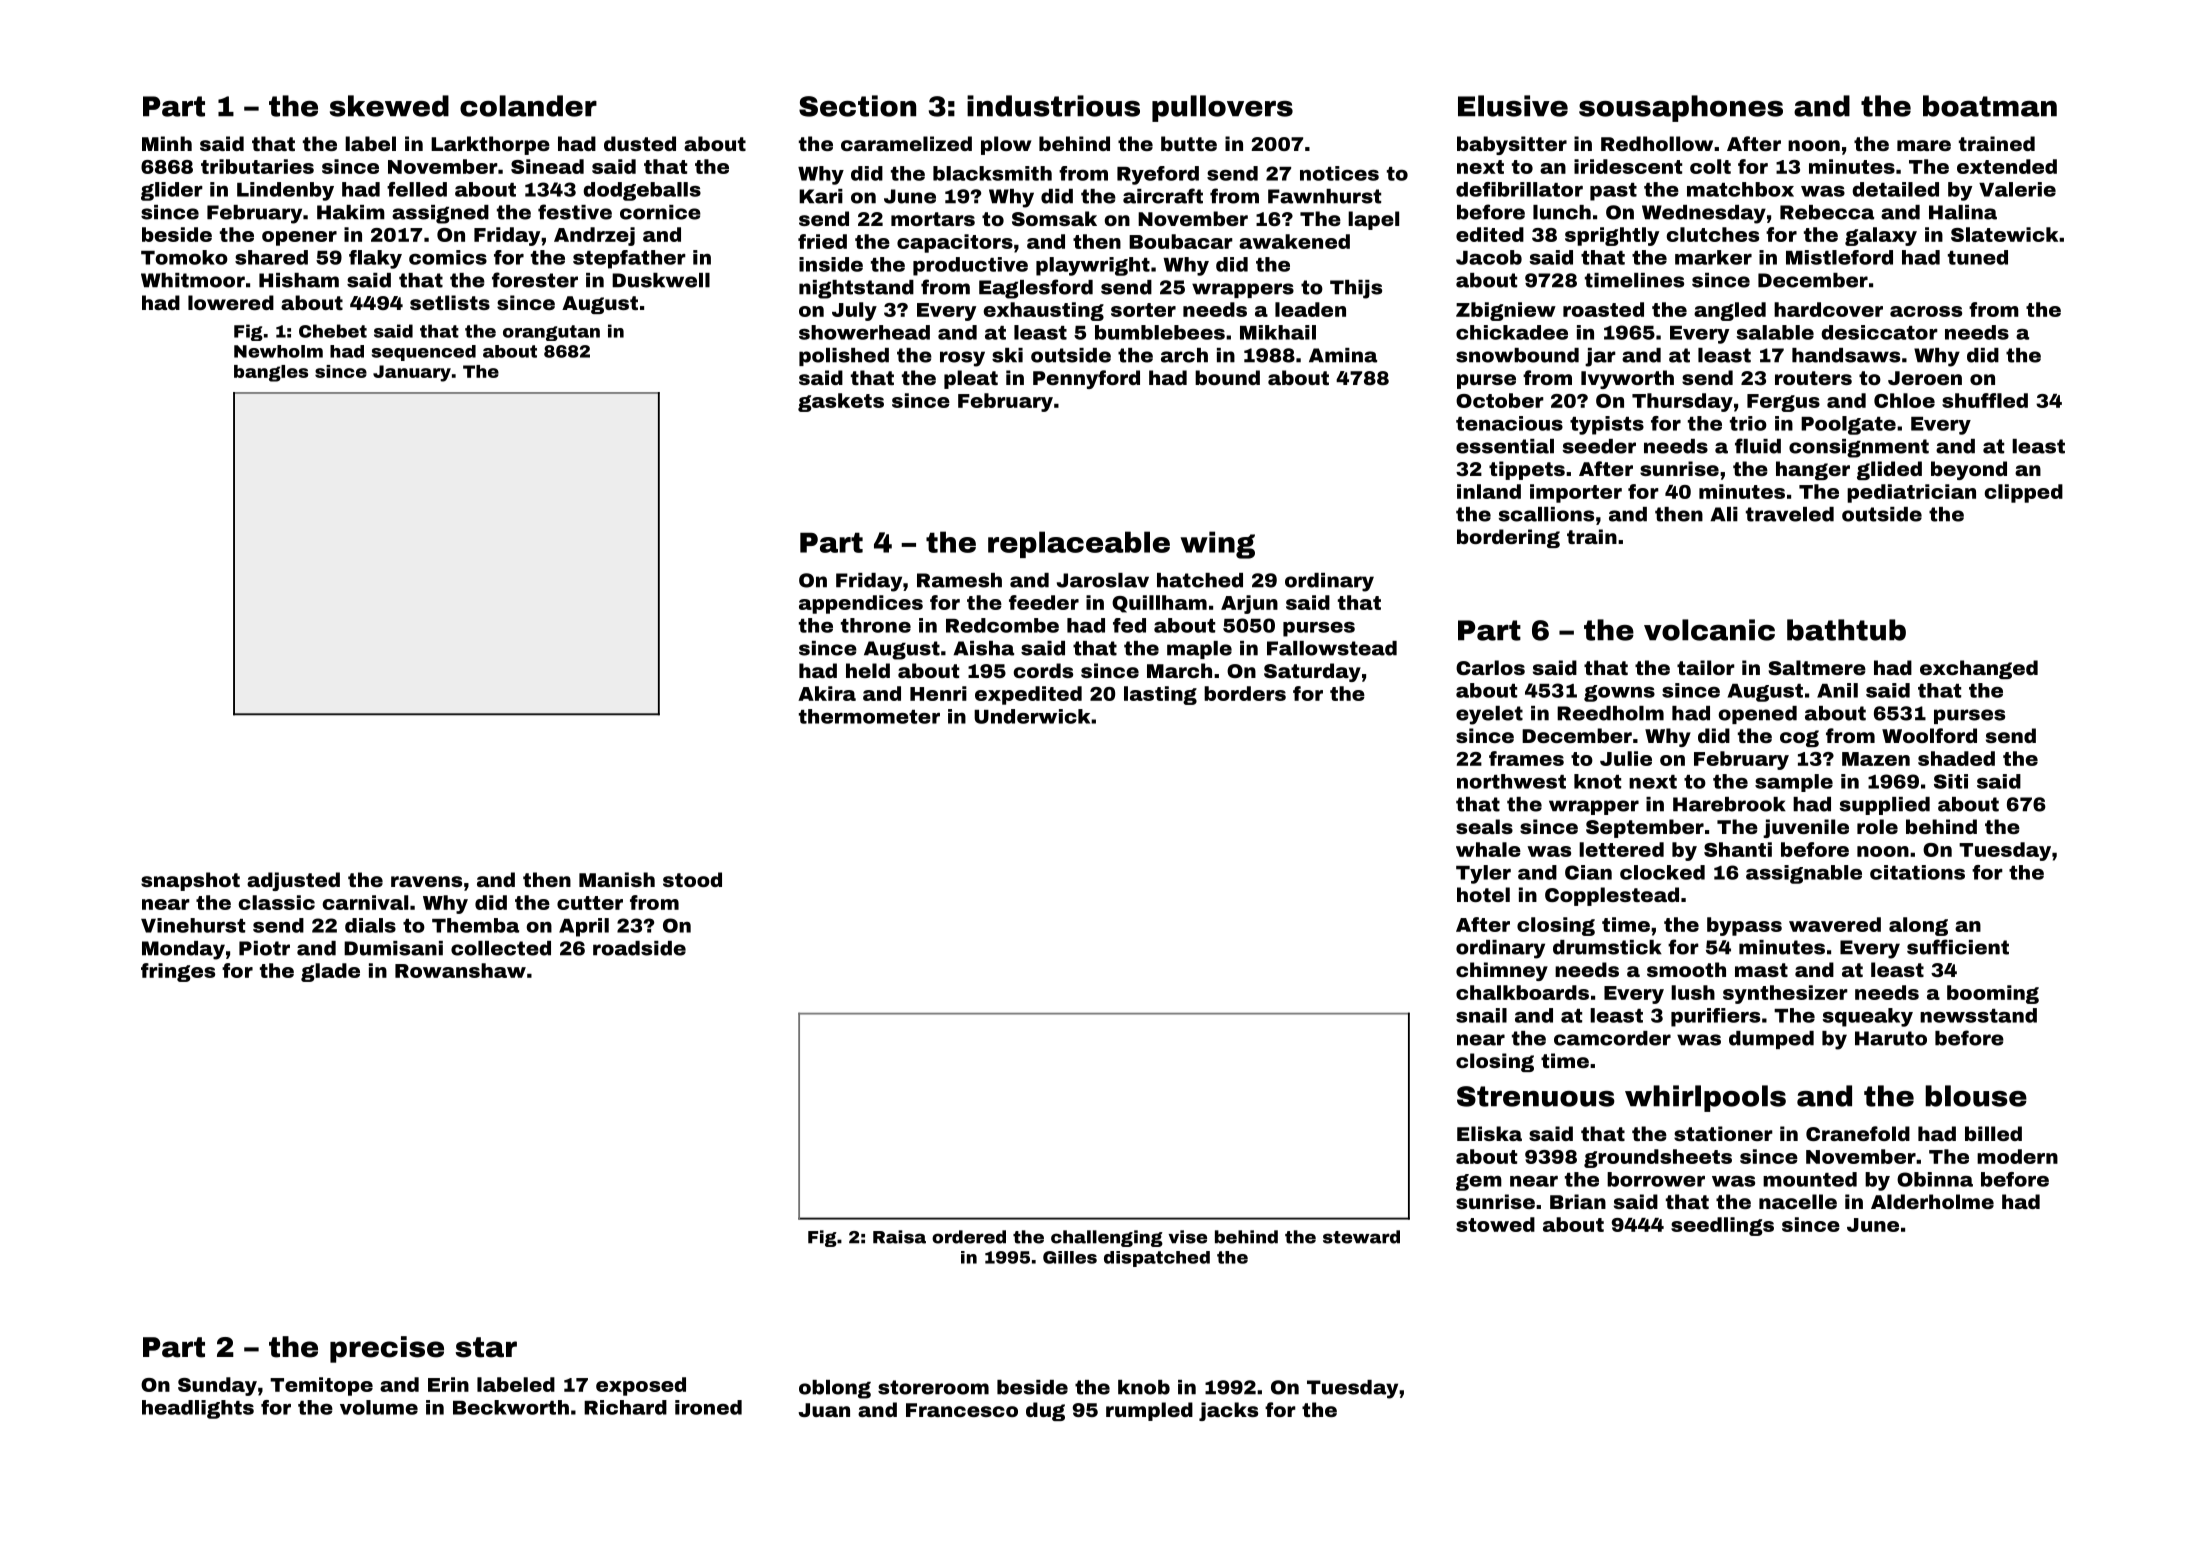 This screenshot has height=1561, width=2208. I want to click on butte, so click(1189, 143).
